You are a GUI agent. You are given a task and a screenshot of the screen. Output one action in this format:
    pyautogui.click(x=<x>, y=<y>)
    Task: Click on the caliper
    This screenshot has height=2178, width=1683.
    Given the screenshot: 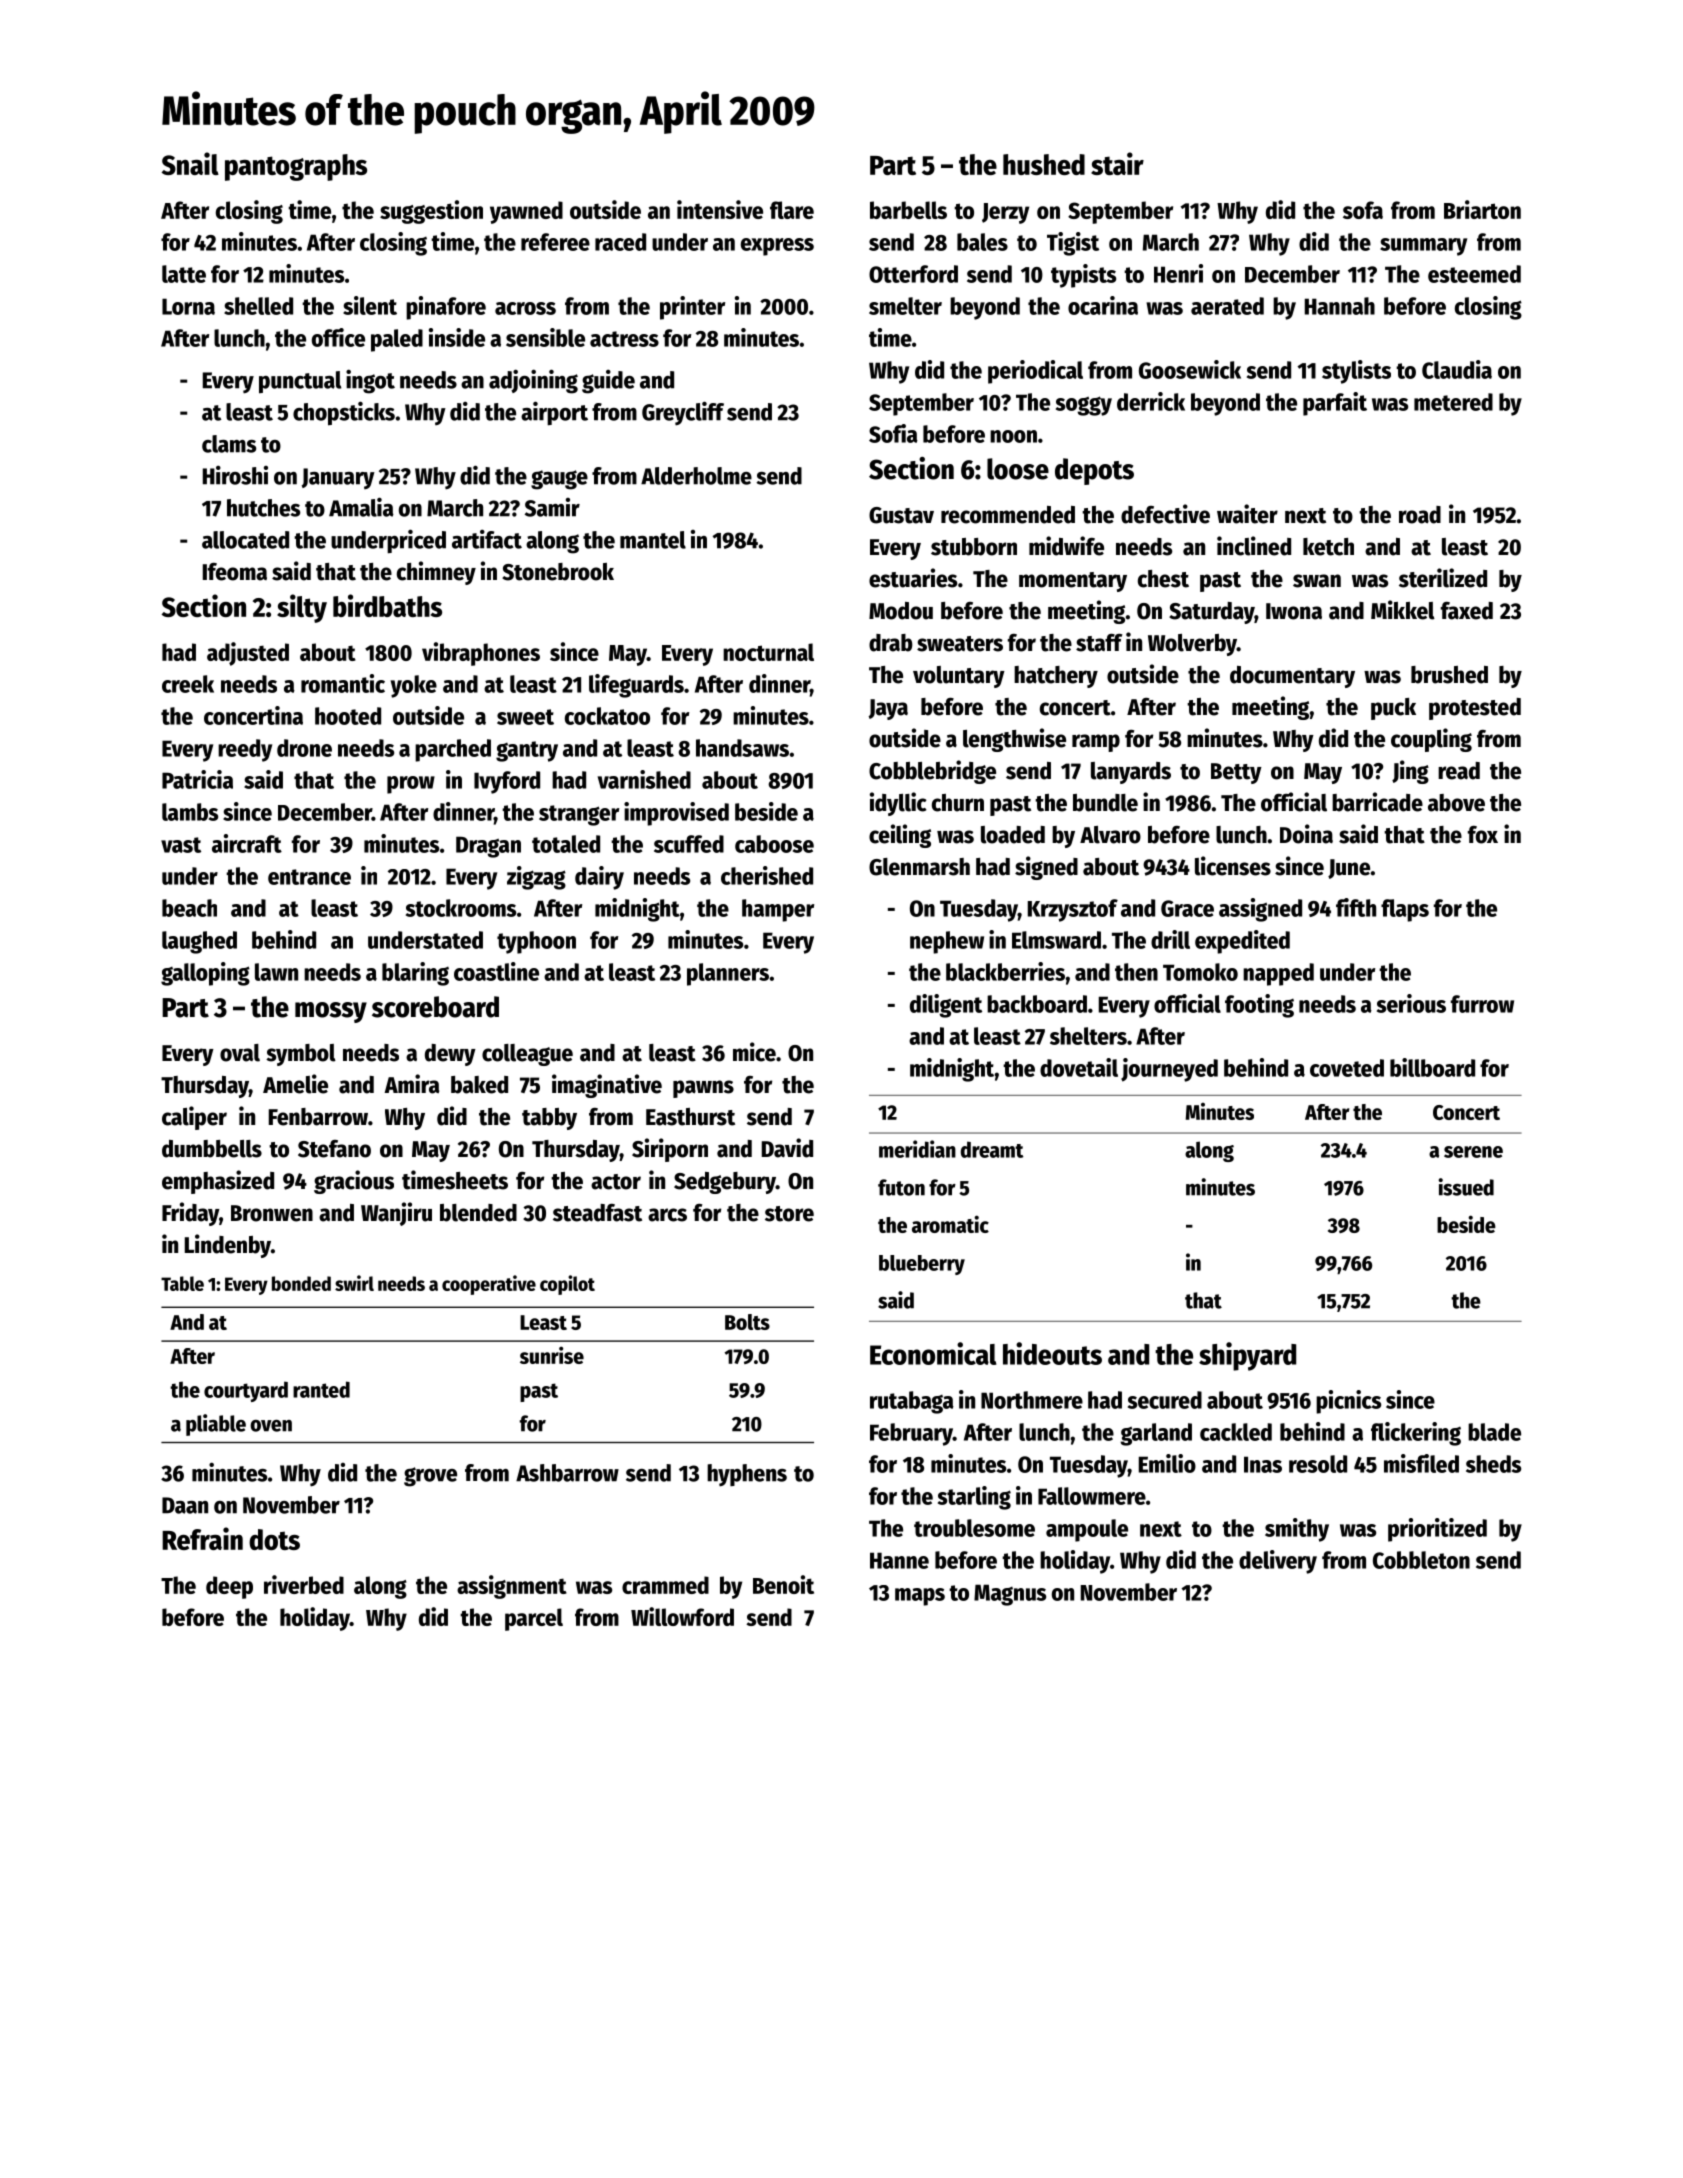 What is the action you would take?
    pyautogui.click(x=194, y=1118)
